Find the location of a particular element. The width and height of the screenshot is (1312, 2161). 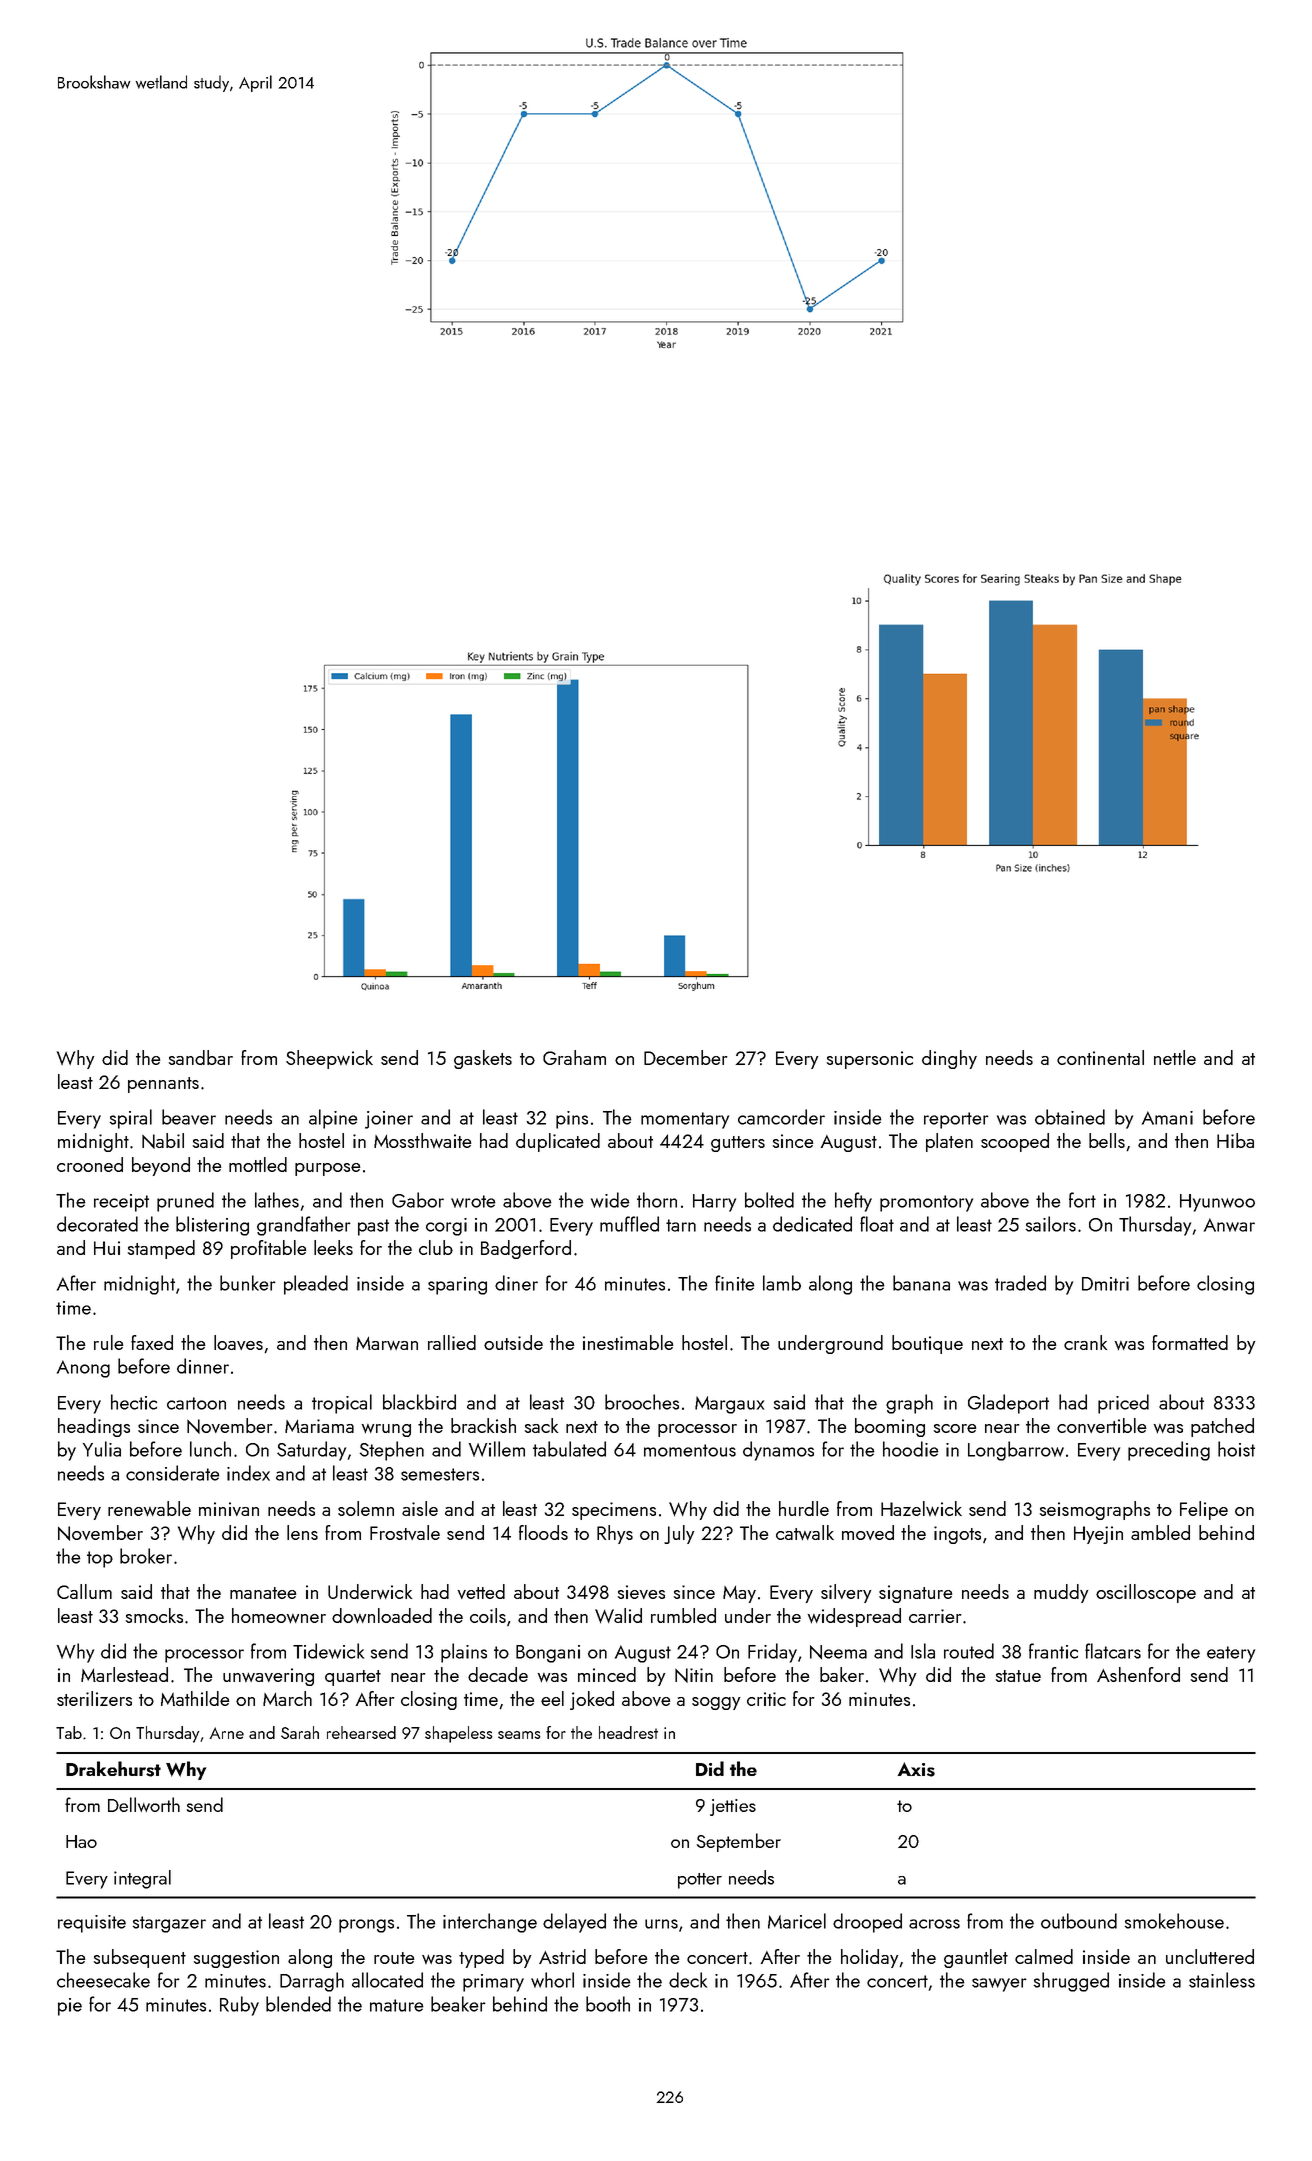

tabulated is located at coordinates (569, 1449).
